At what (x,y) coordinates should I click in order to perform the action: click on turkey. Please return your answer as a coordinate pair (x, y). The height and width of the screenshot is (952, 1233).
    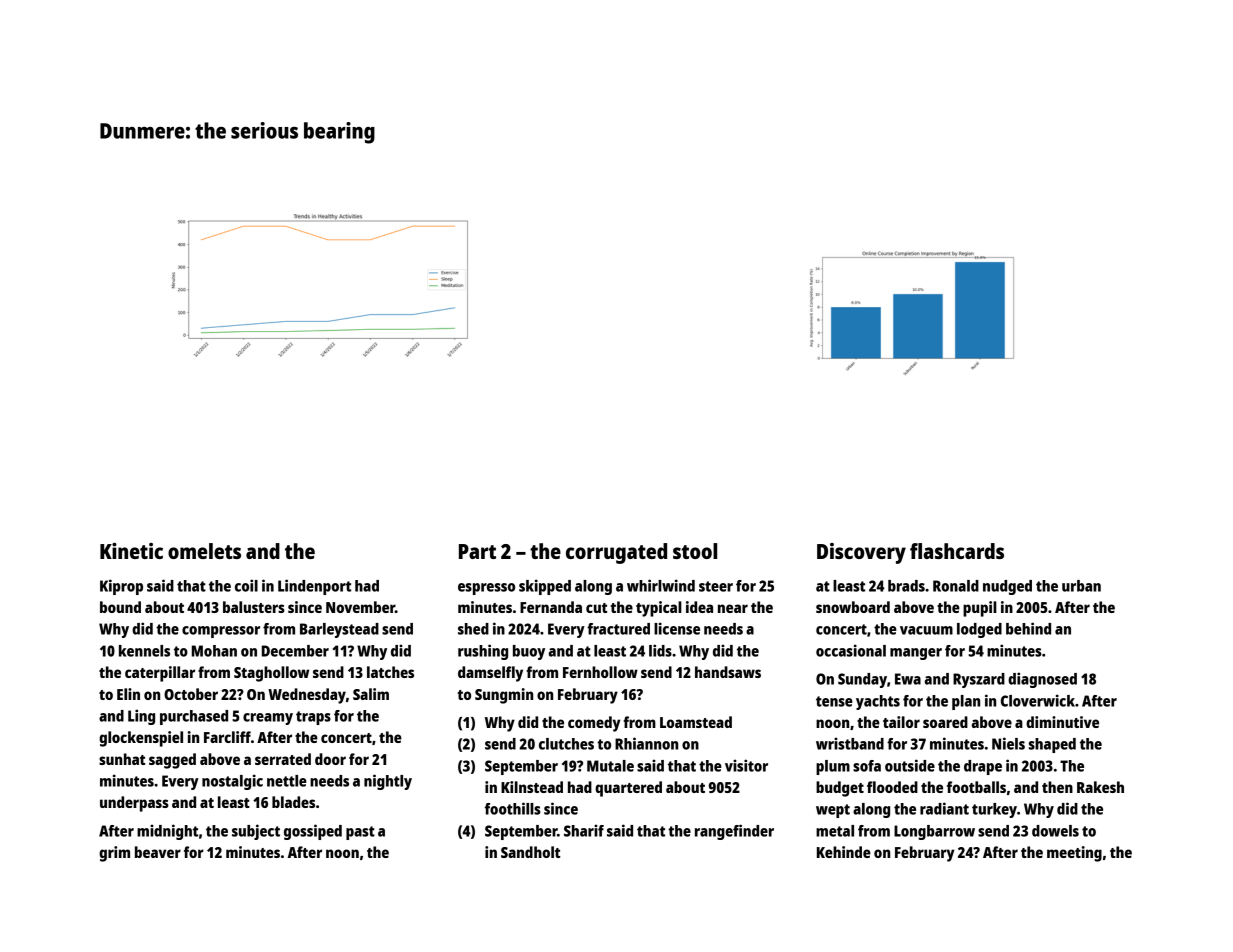
    Looking at the image, I should click on (994, 810).
